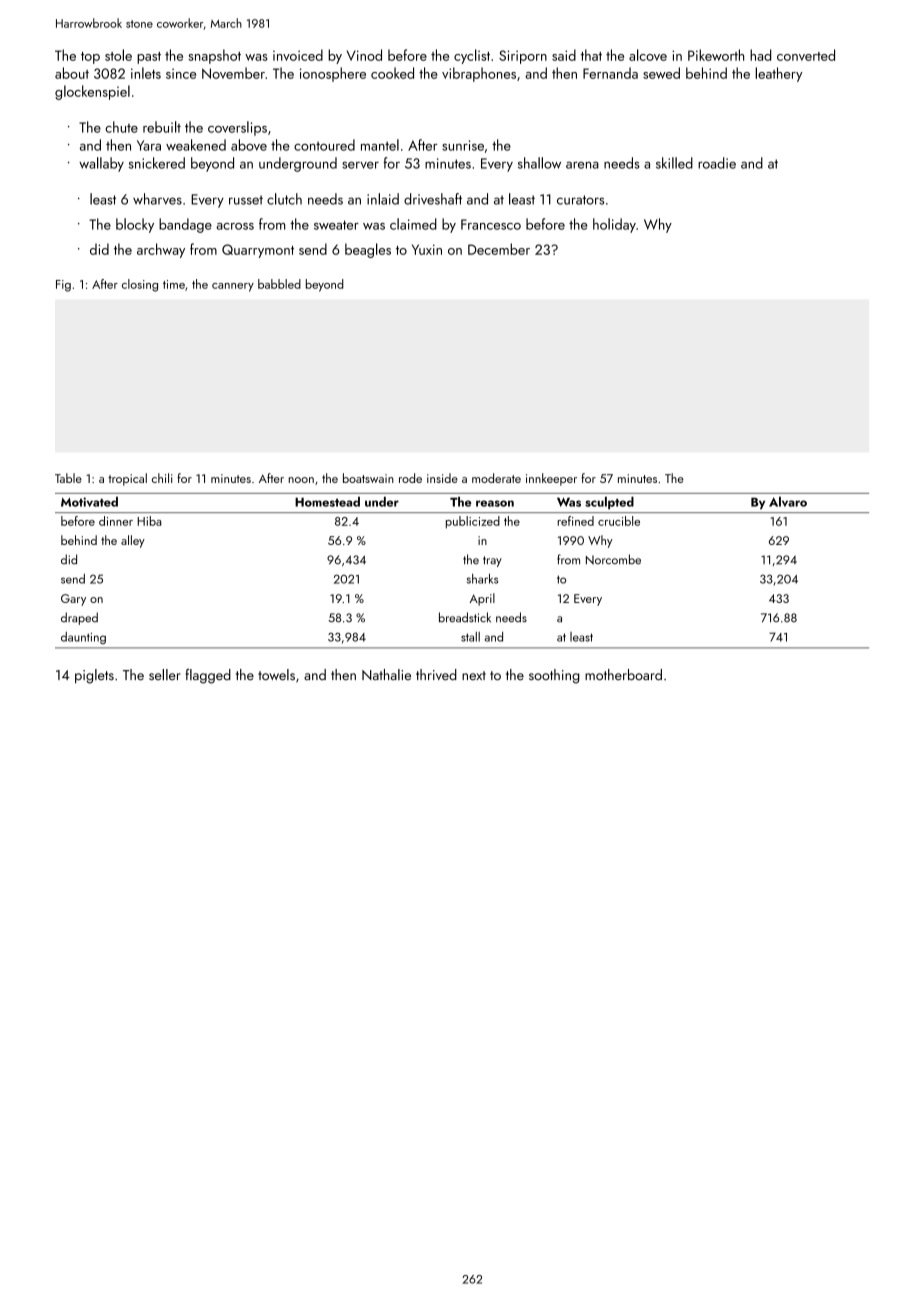 This screenshot has height=1308, width=924. I want to click on leathery, so click(778, 74).
